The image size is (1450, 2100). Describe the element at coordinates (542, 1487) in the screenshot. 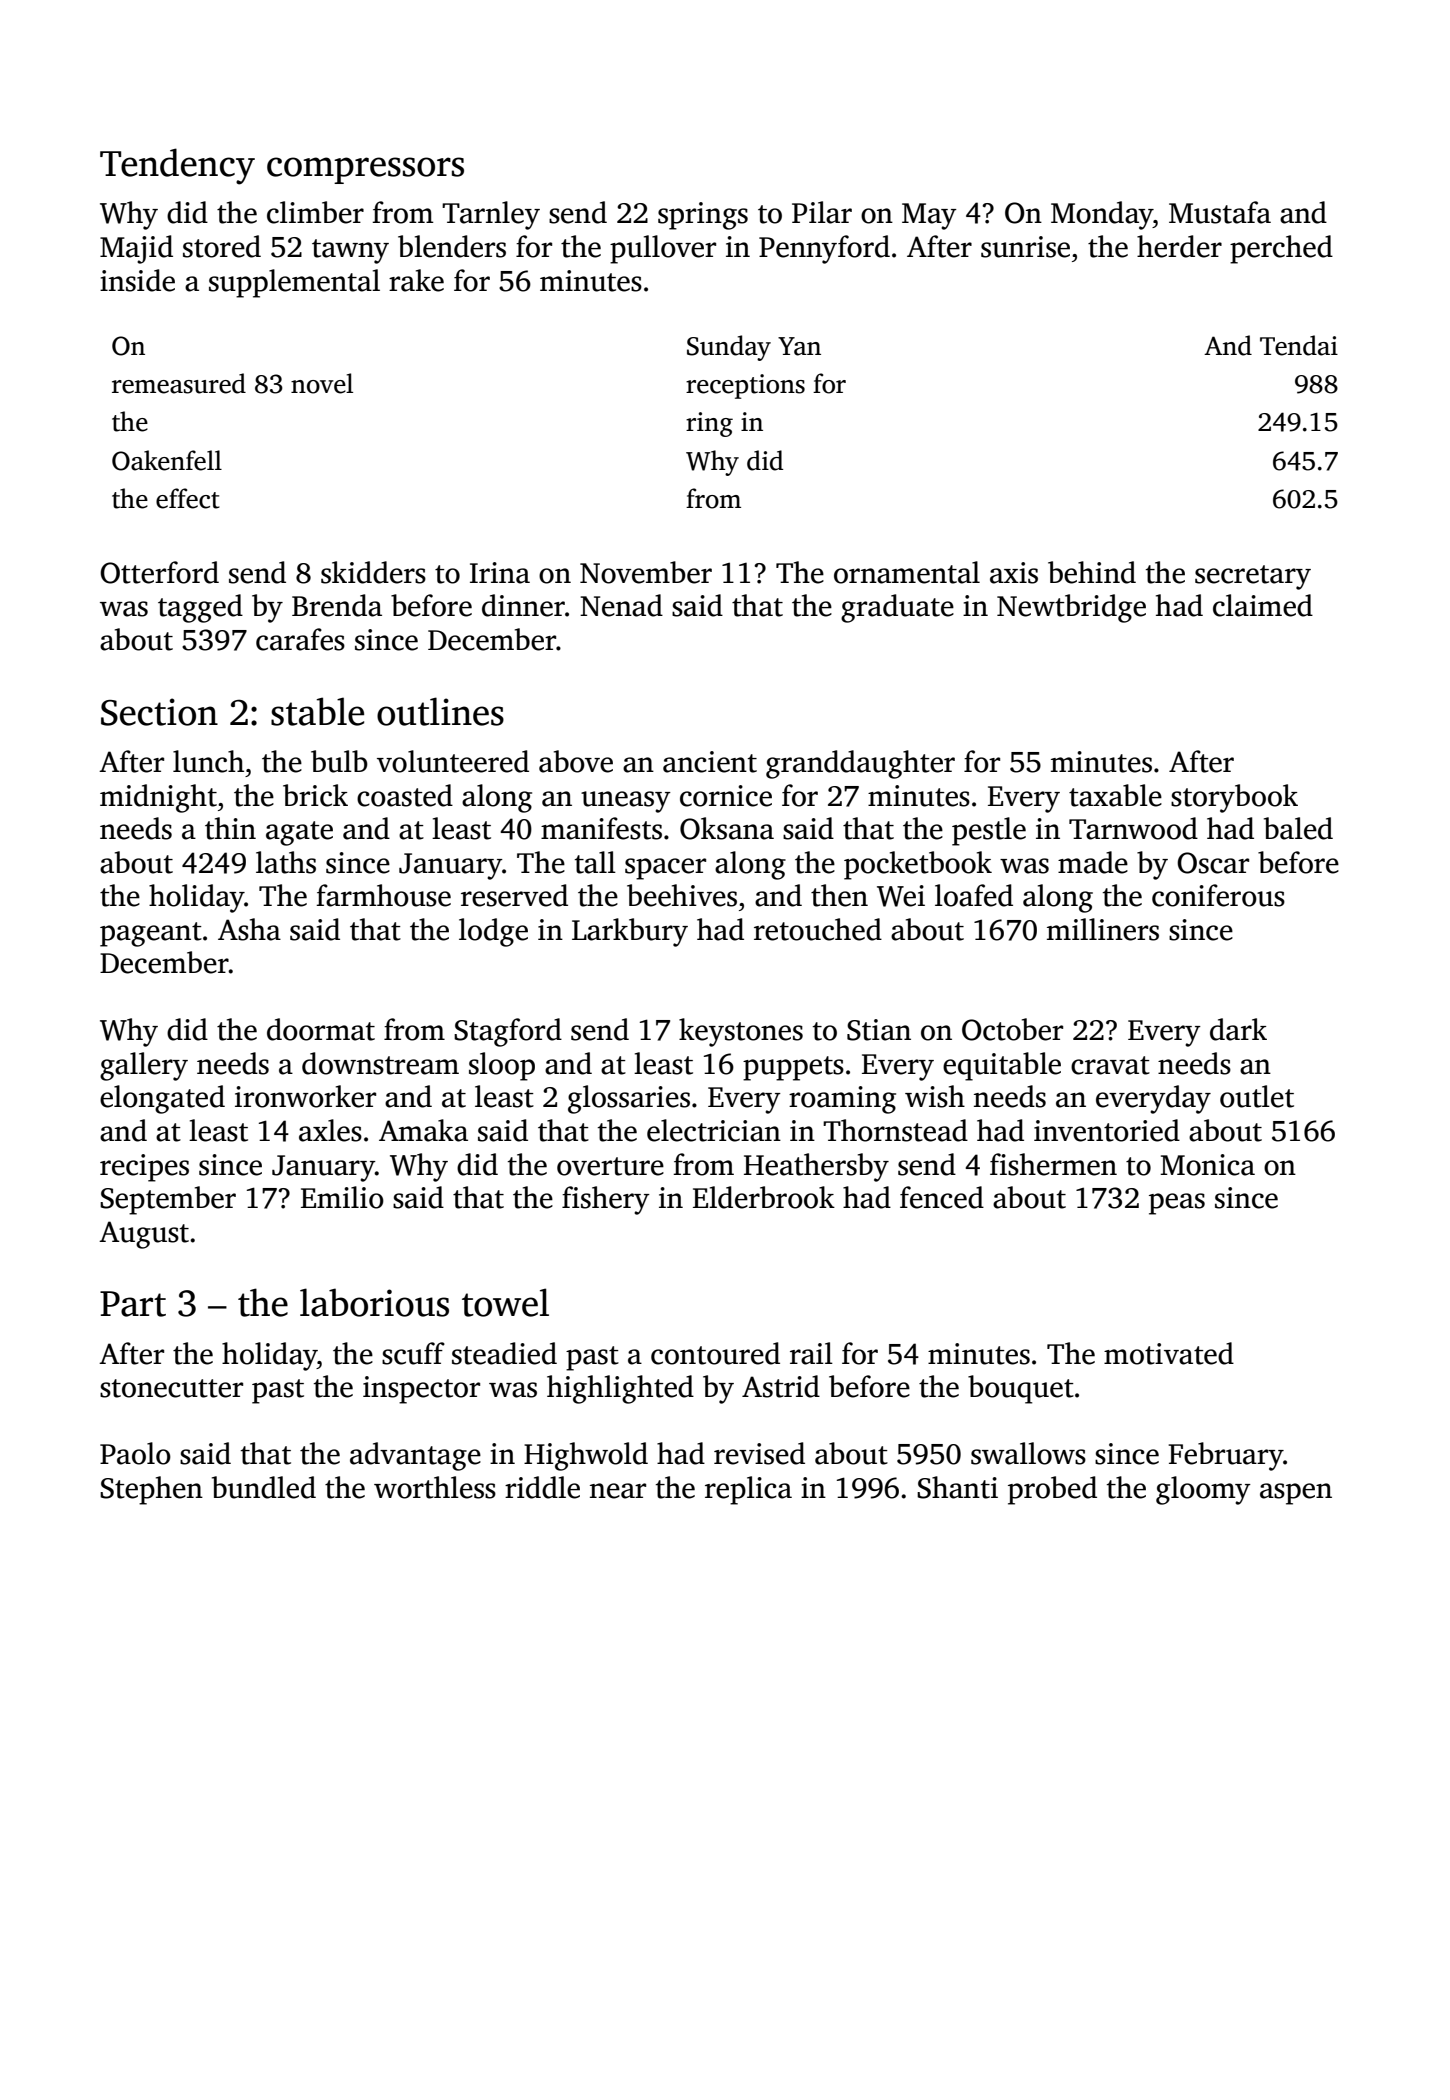

I see `riddle` at that location.
